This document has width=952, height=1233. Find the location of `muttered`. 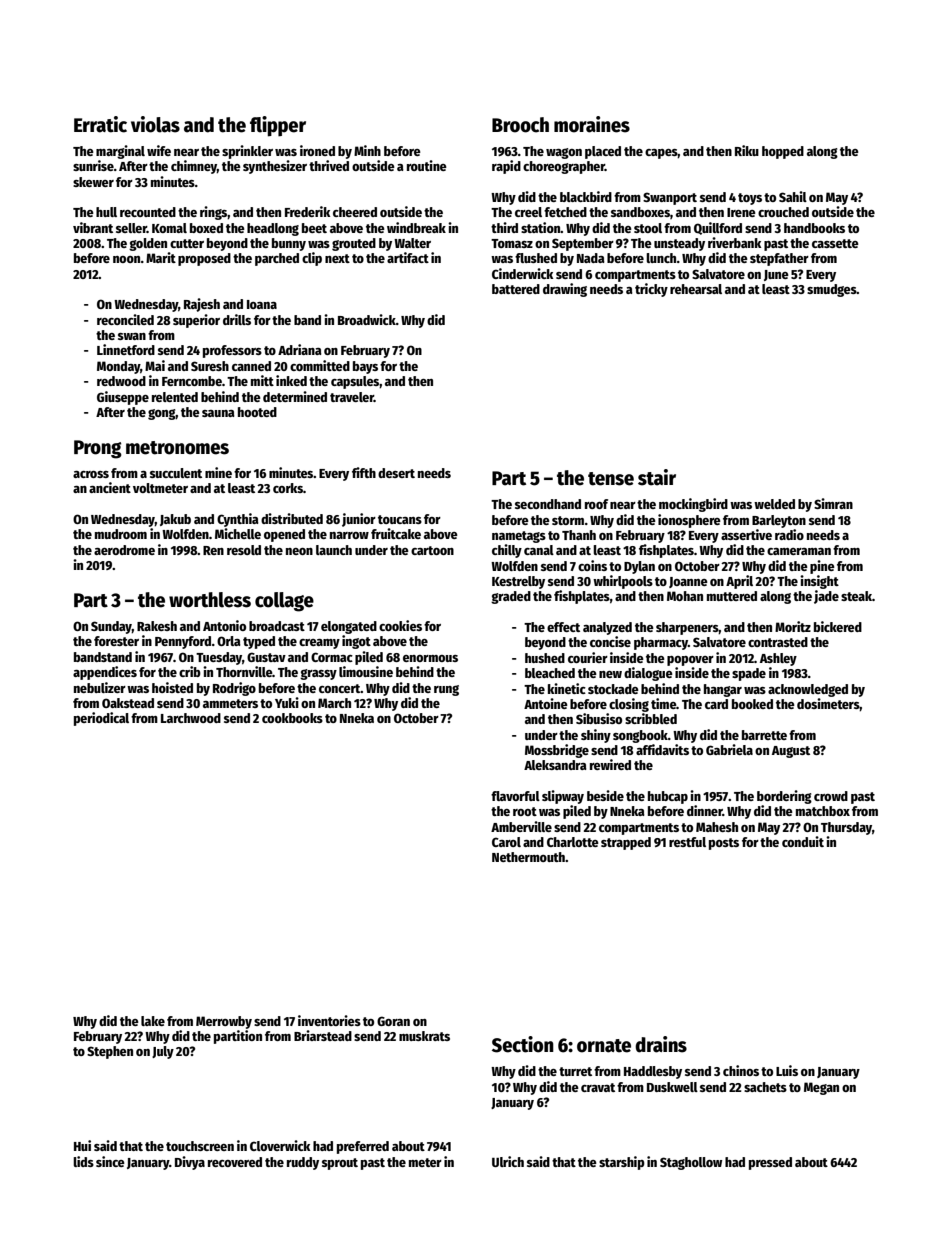

muttered is located at coordinates (732, 596).
